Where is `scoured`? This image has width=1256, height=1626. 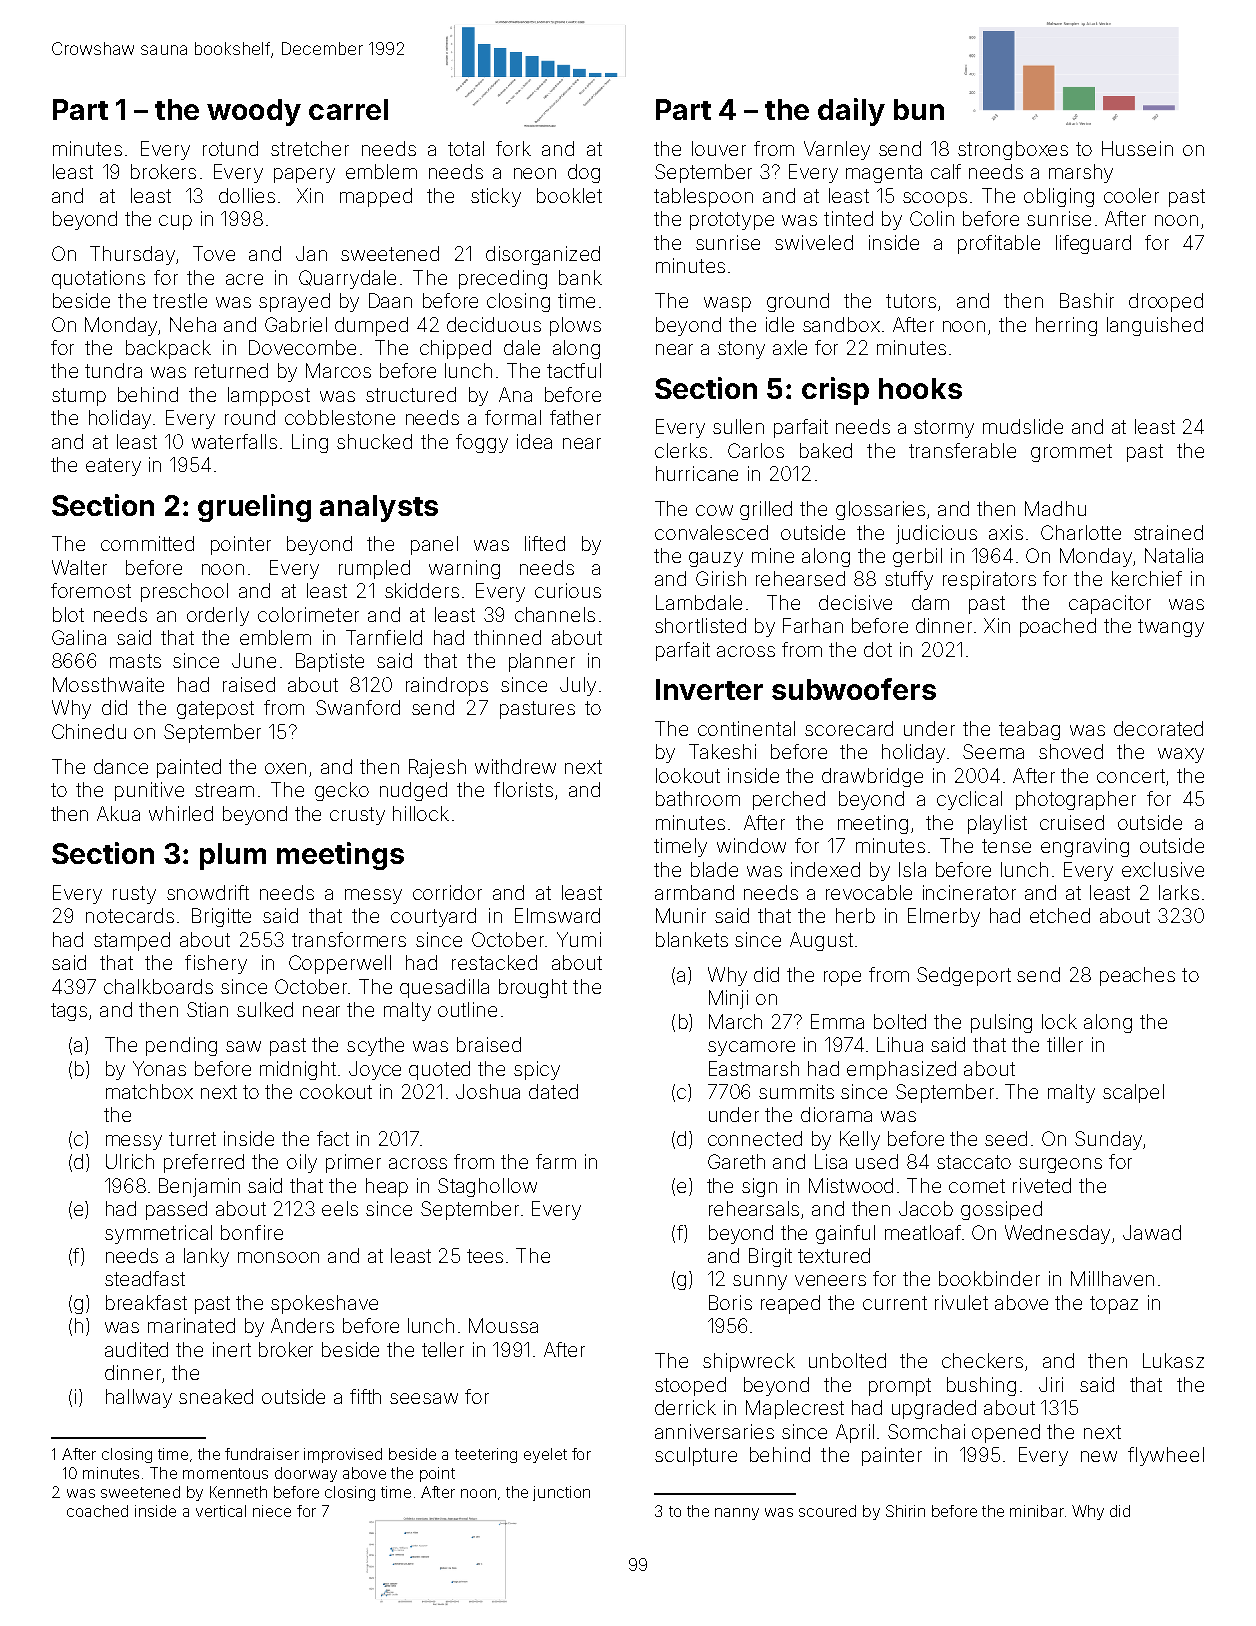 scoured is located at coordinates (827, 1511).
